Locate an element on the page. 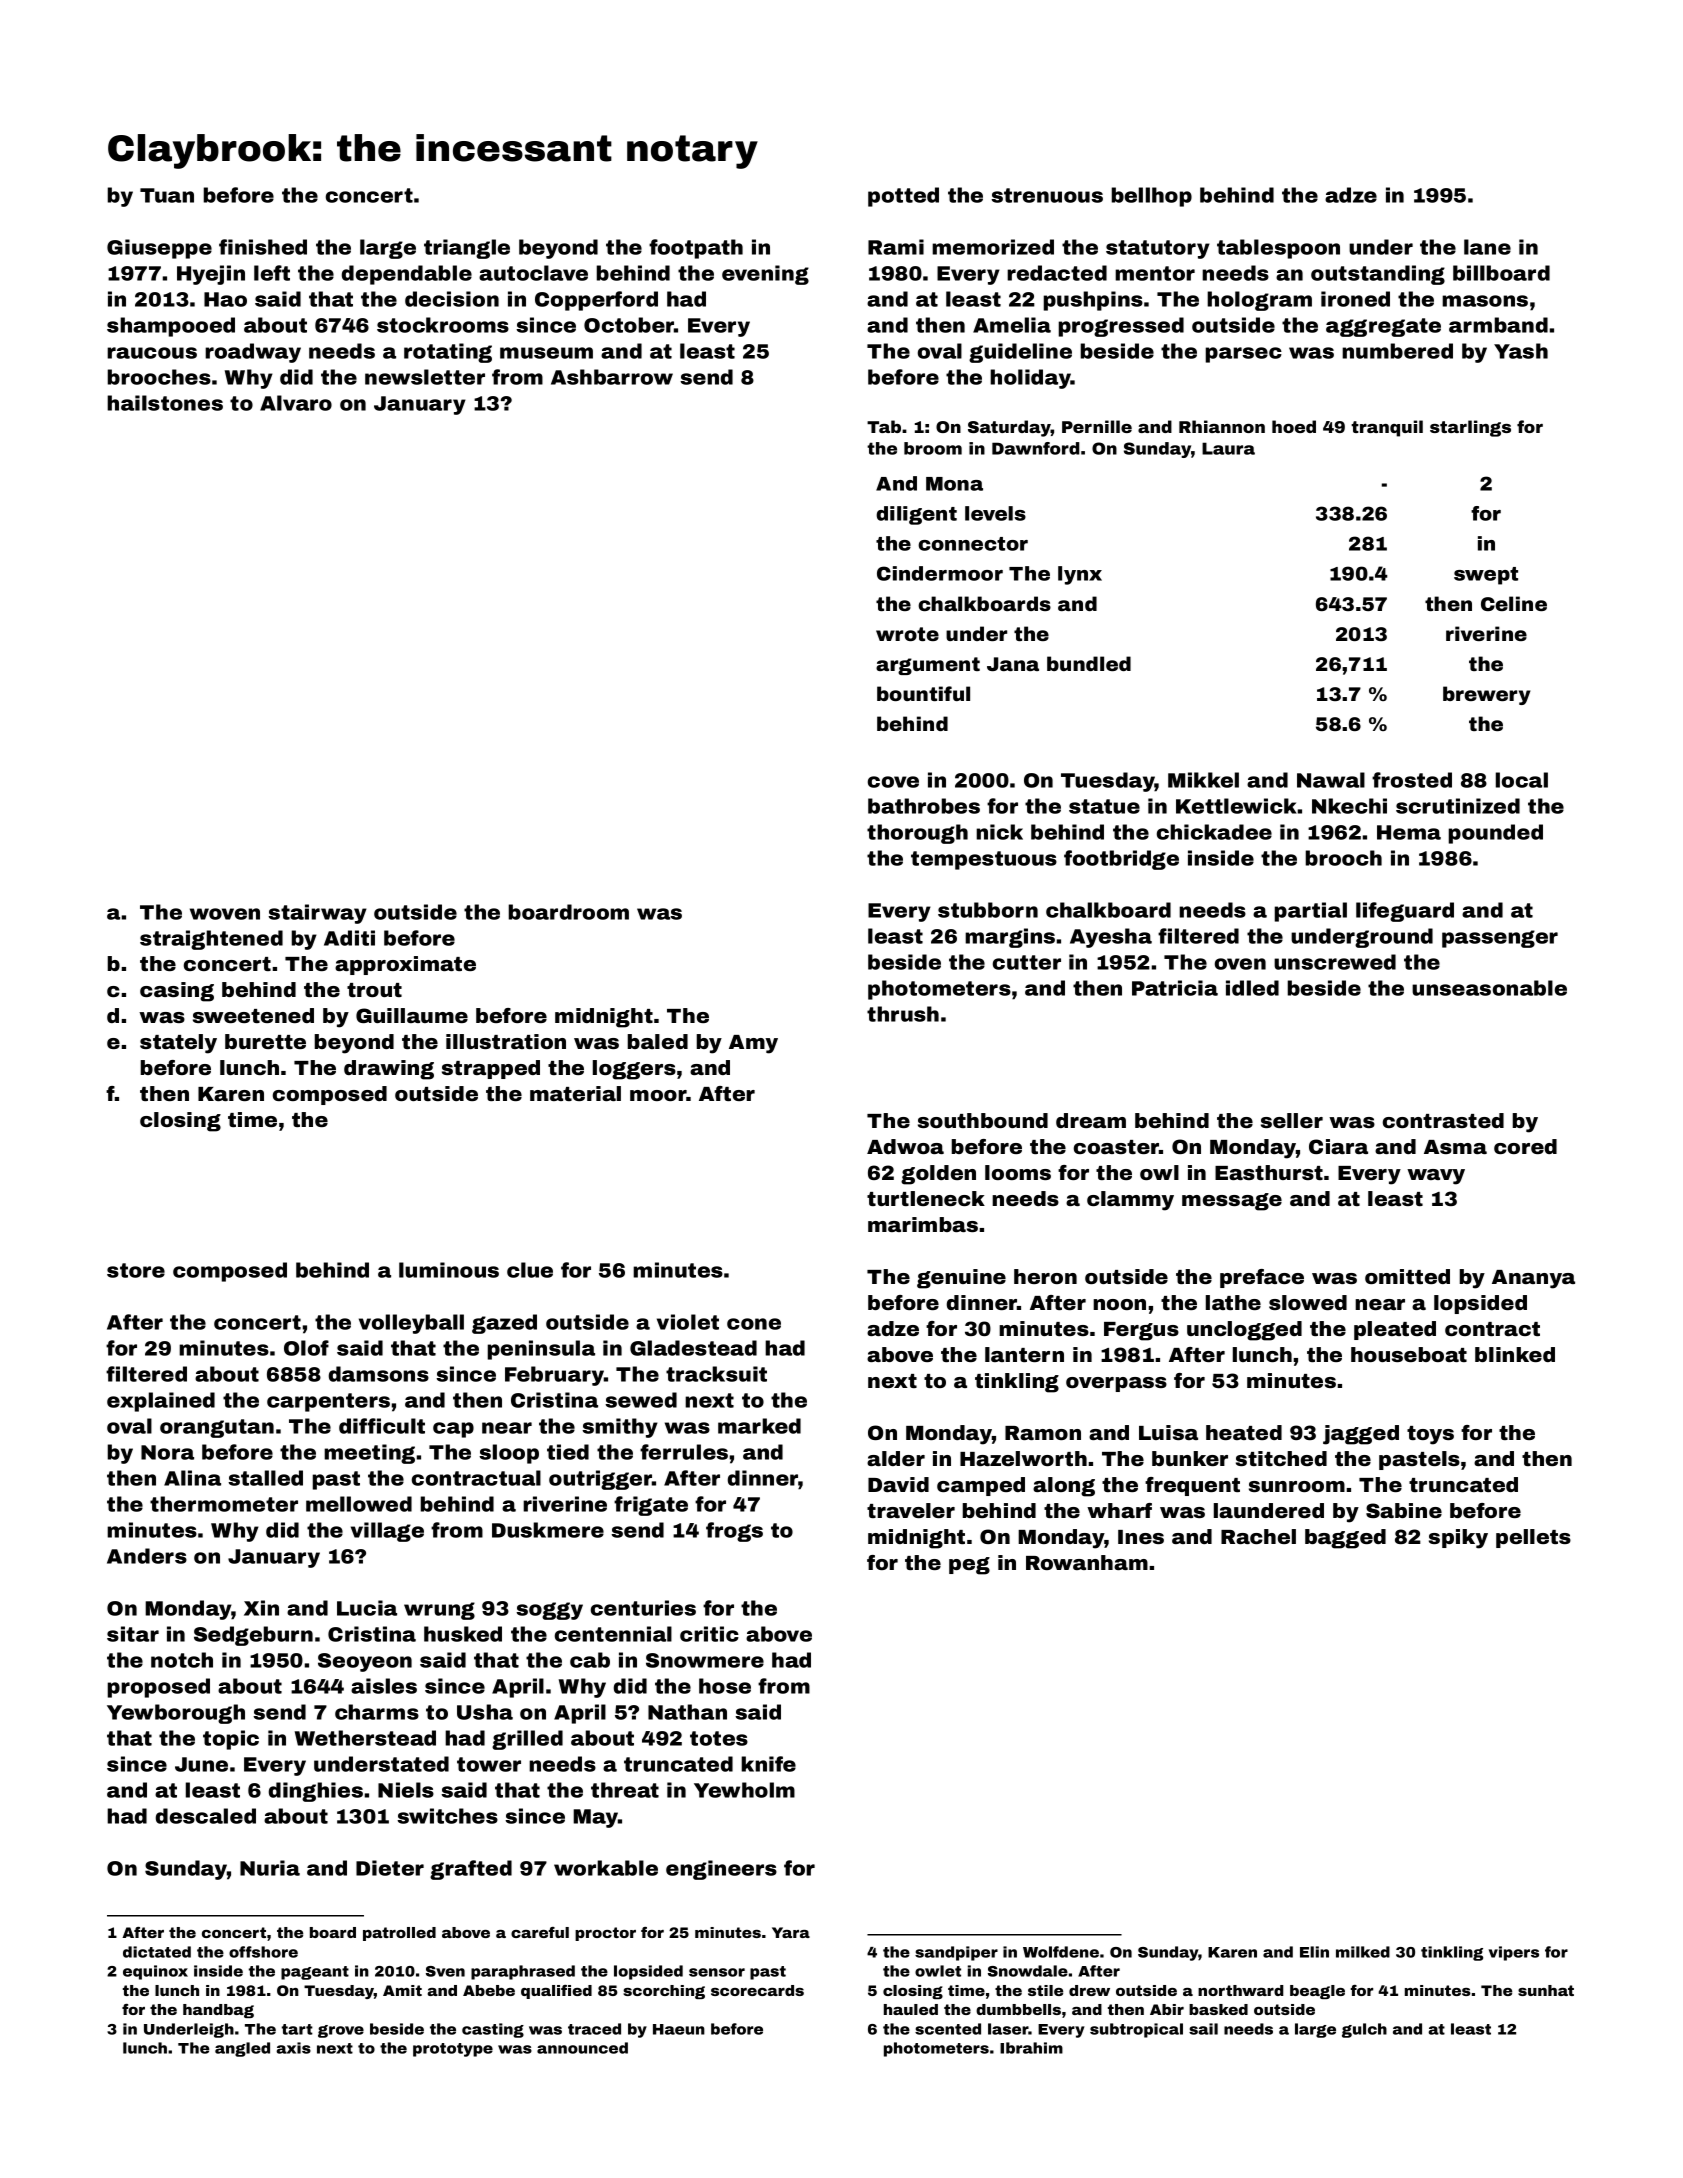 The height and width of the document is (2178, 1683). Amy is located at coordinates (753, 1044).
